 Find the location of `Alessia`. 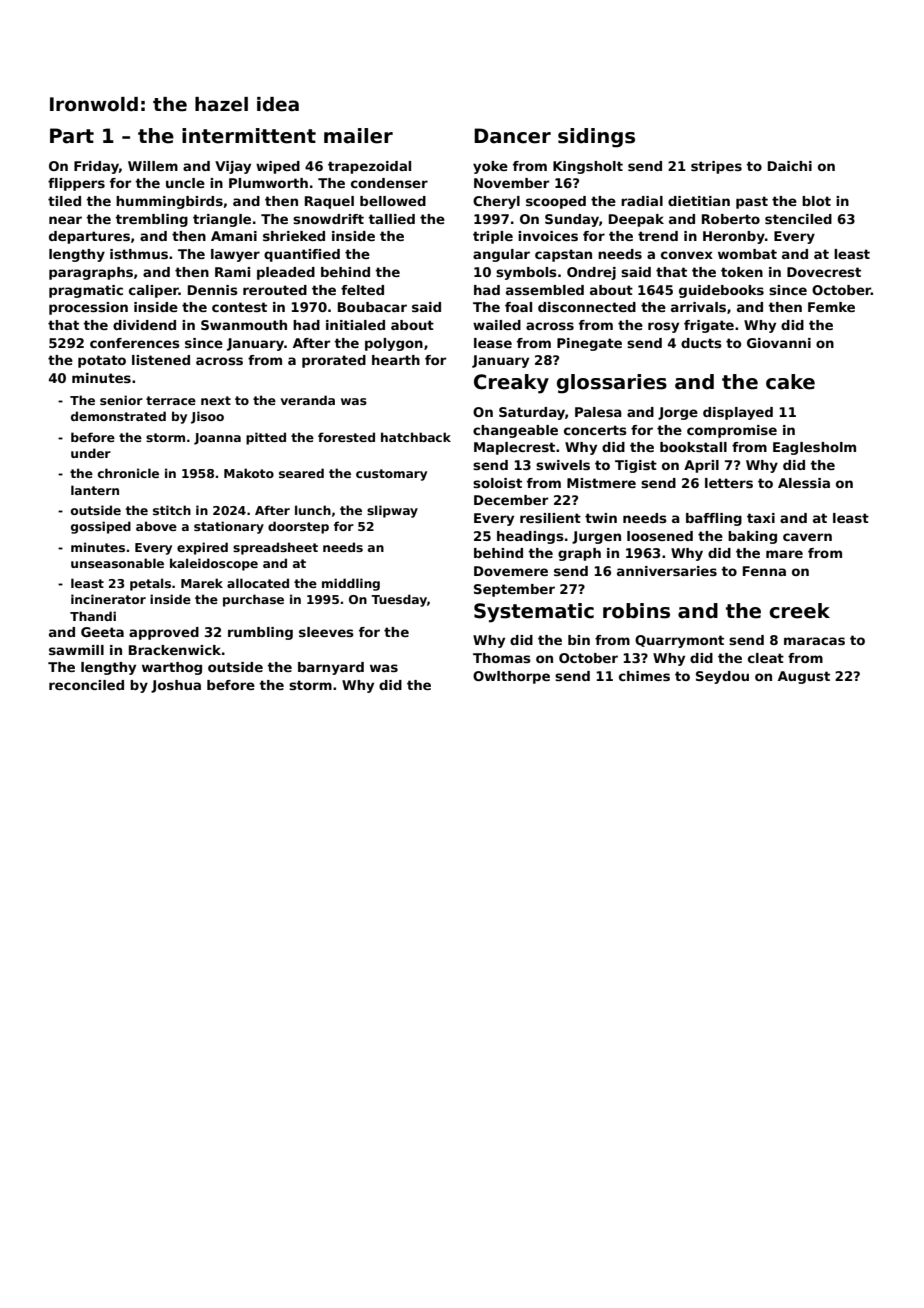

Alessia is located at coordinates (804, 483).
